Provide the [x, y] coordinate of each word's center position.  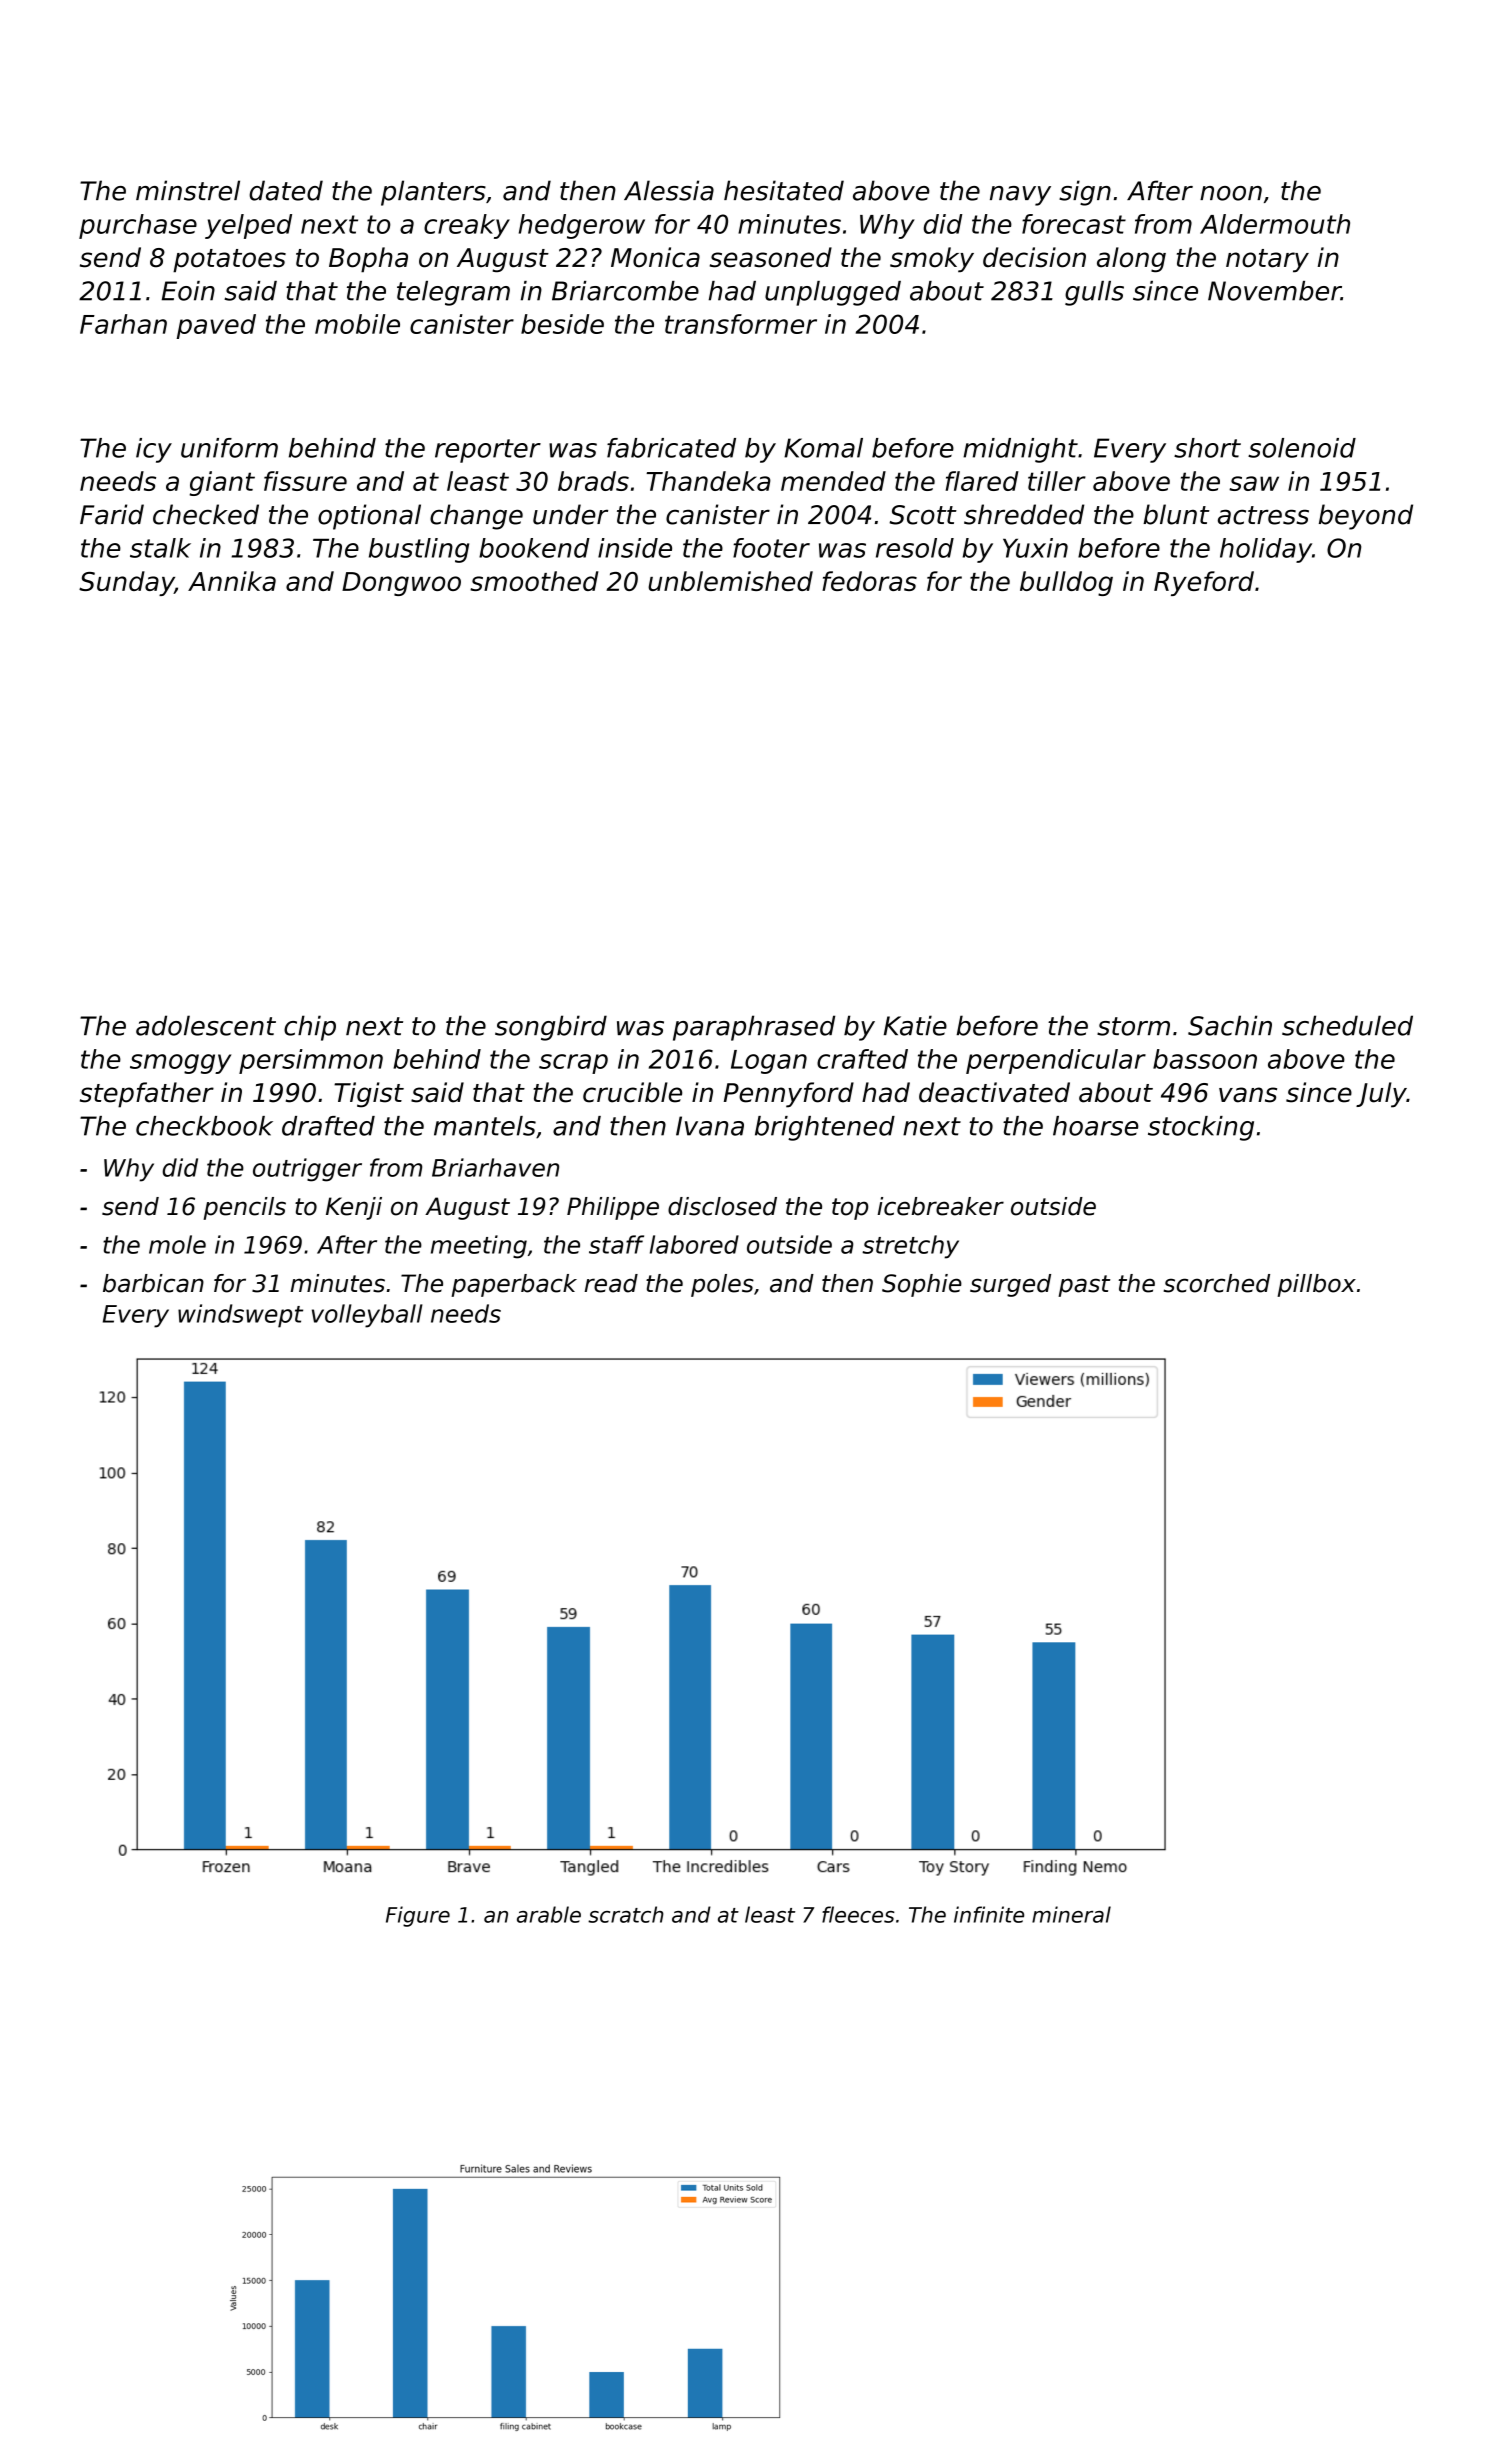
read [611, 1283]
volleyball [367, 1316]
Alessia [669, 190]
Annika [232, 581]
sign [1085, 193]
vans [1248, 1095]
